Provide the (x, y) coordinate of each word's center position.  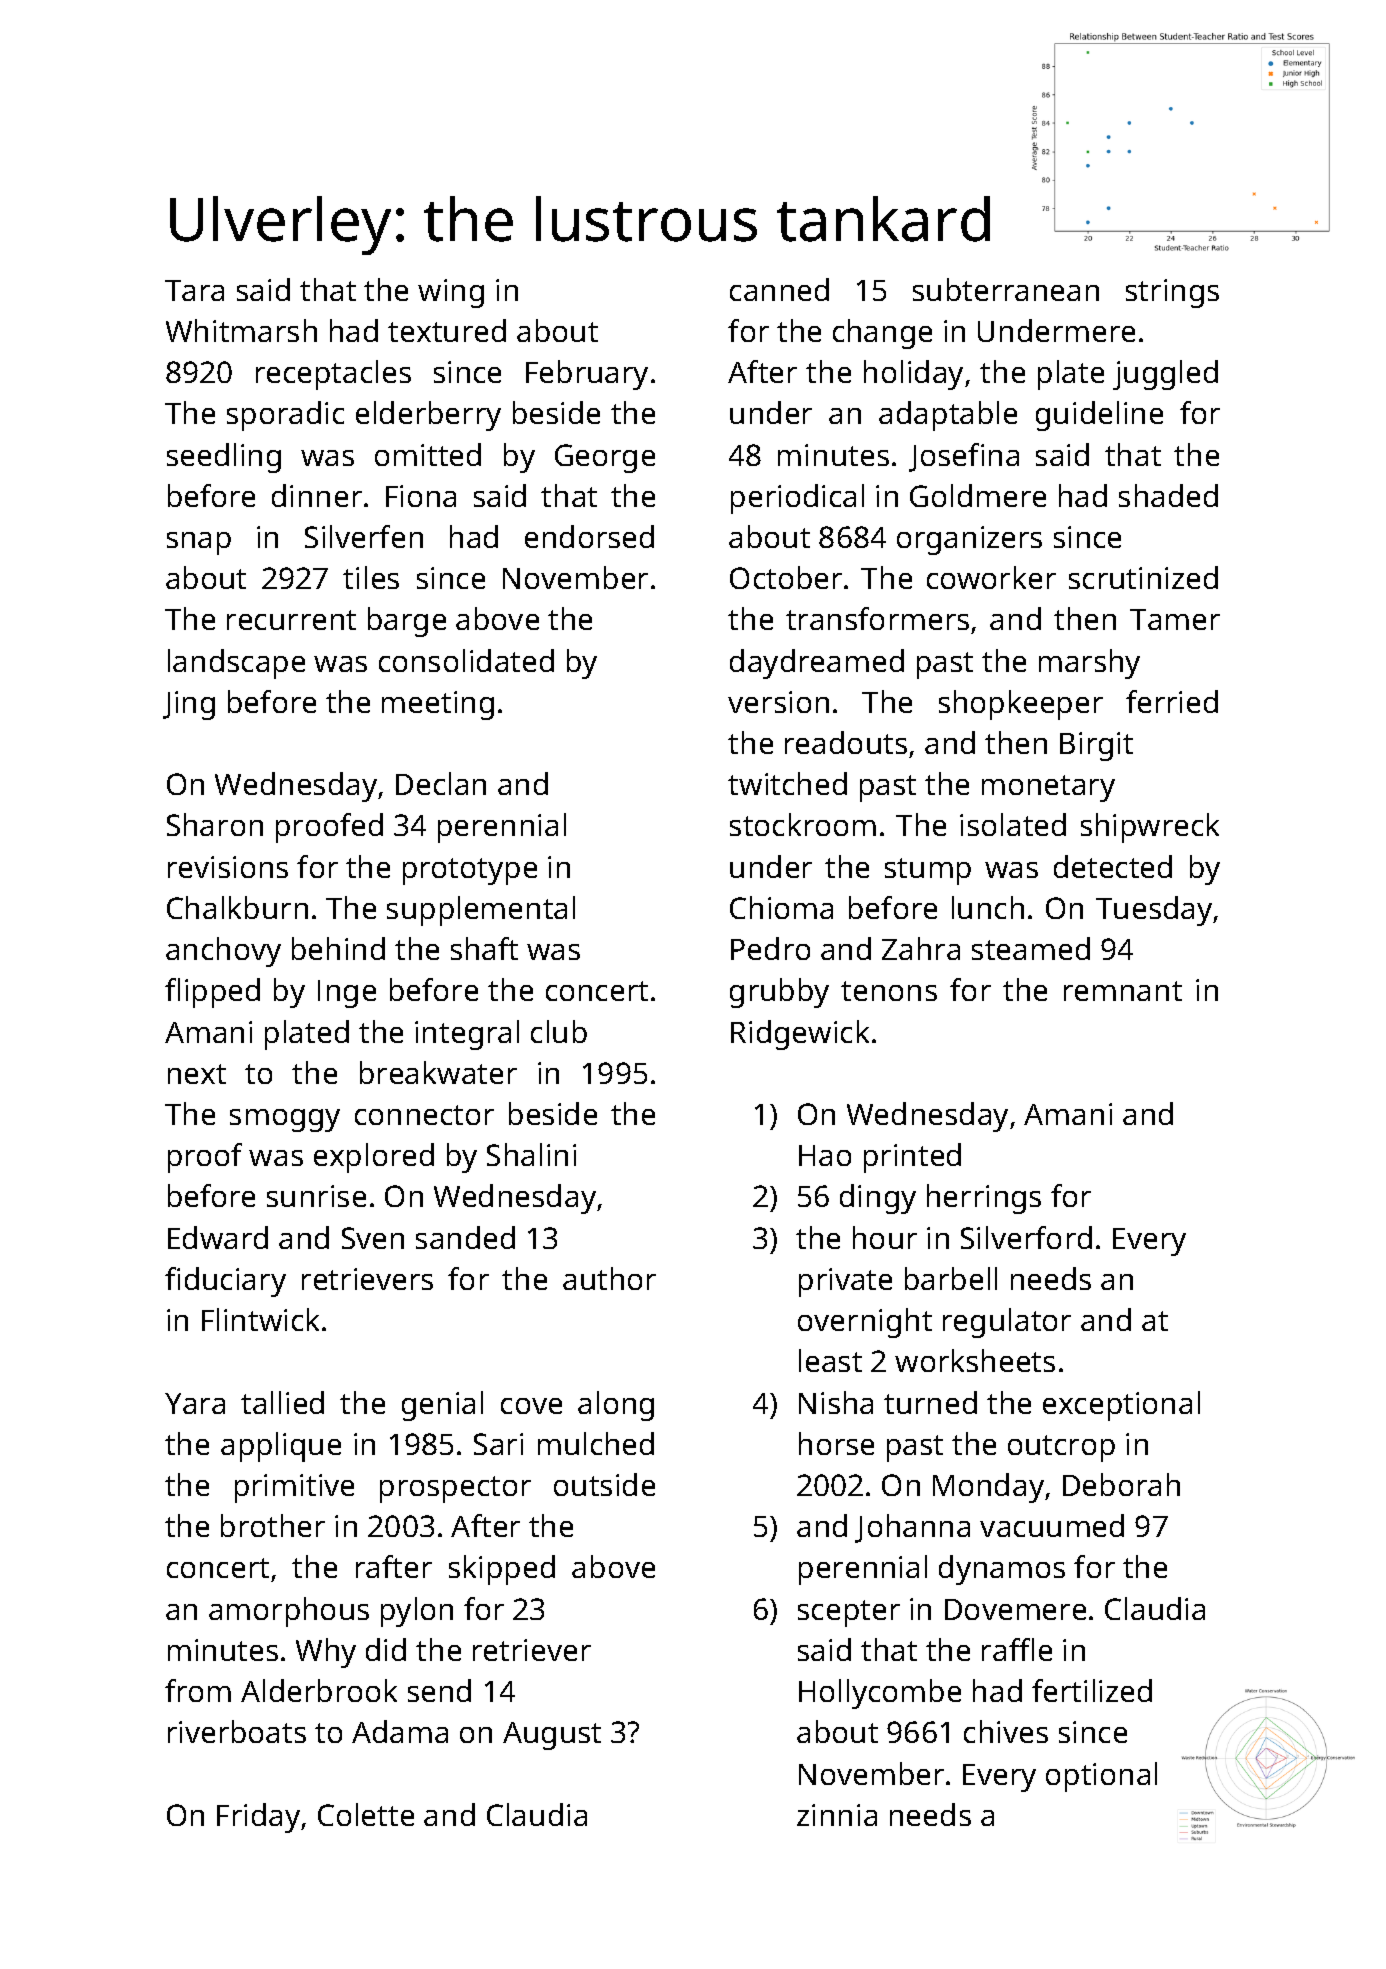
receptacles (333, 375)
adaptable (948, 416)
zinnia (837, 1815)
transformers (877, 618)
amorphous (289, 1612)
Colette (366, 1814)
